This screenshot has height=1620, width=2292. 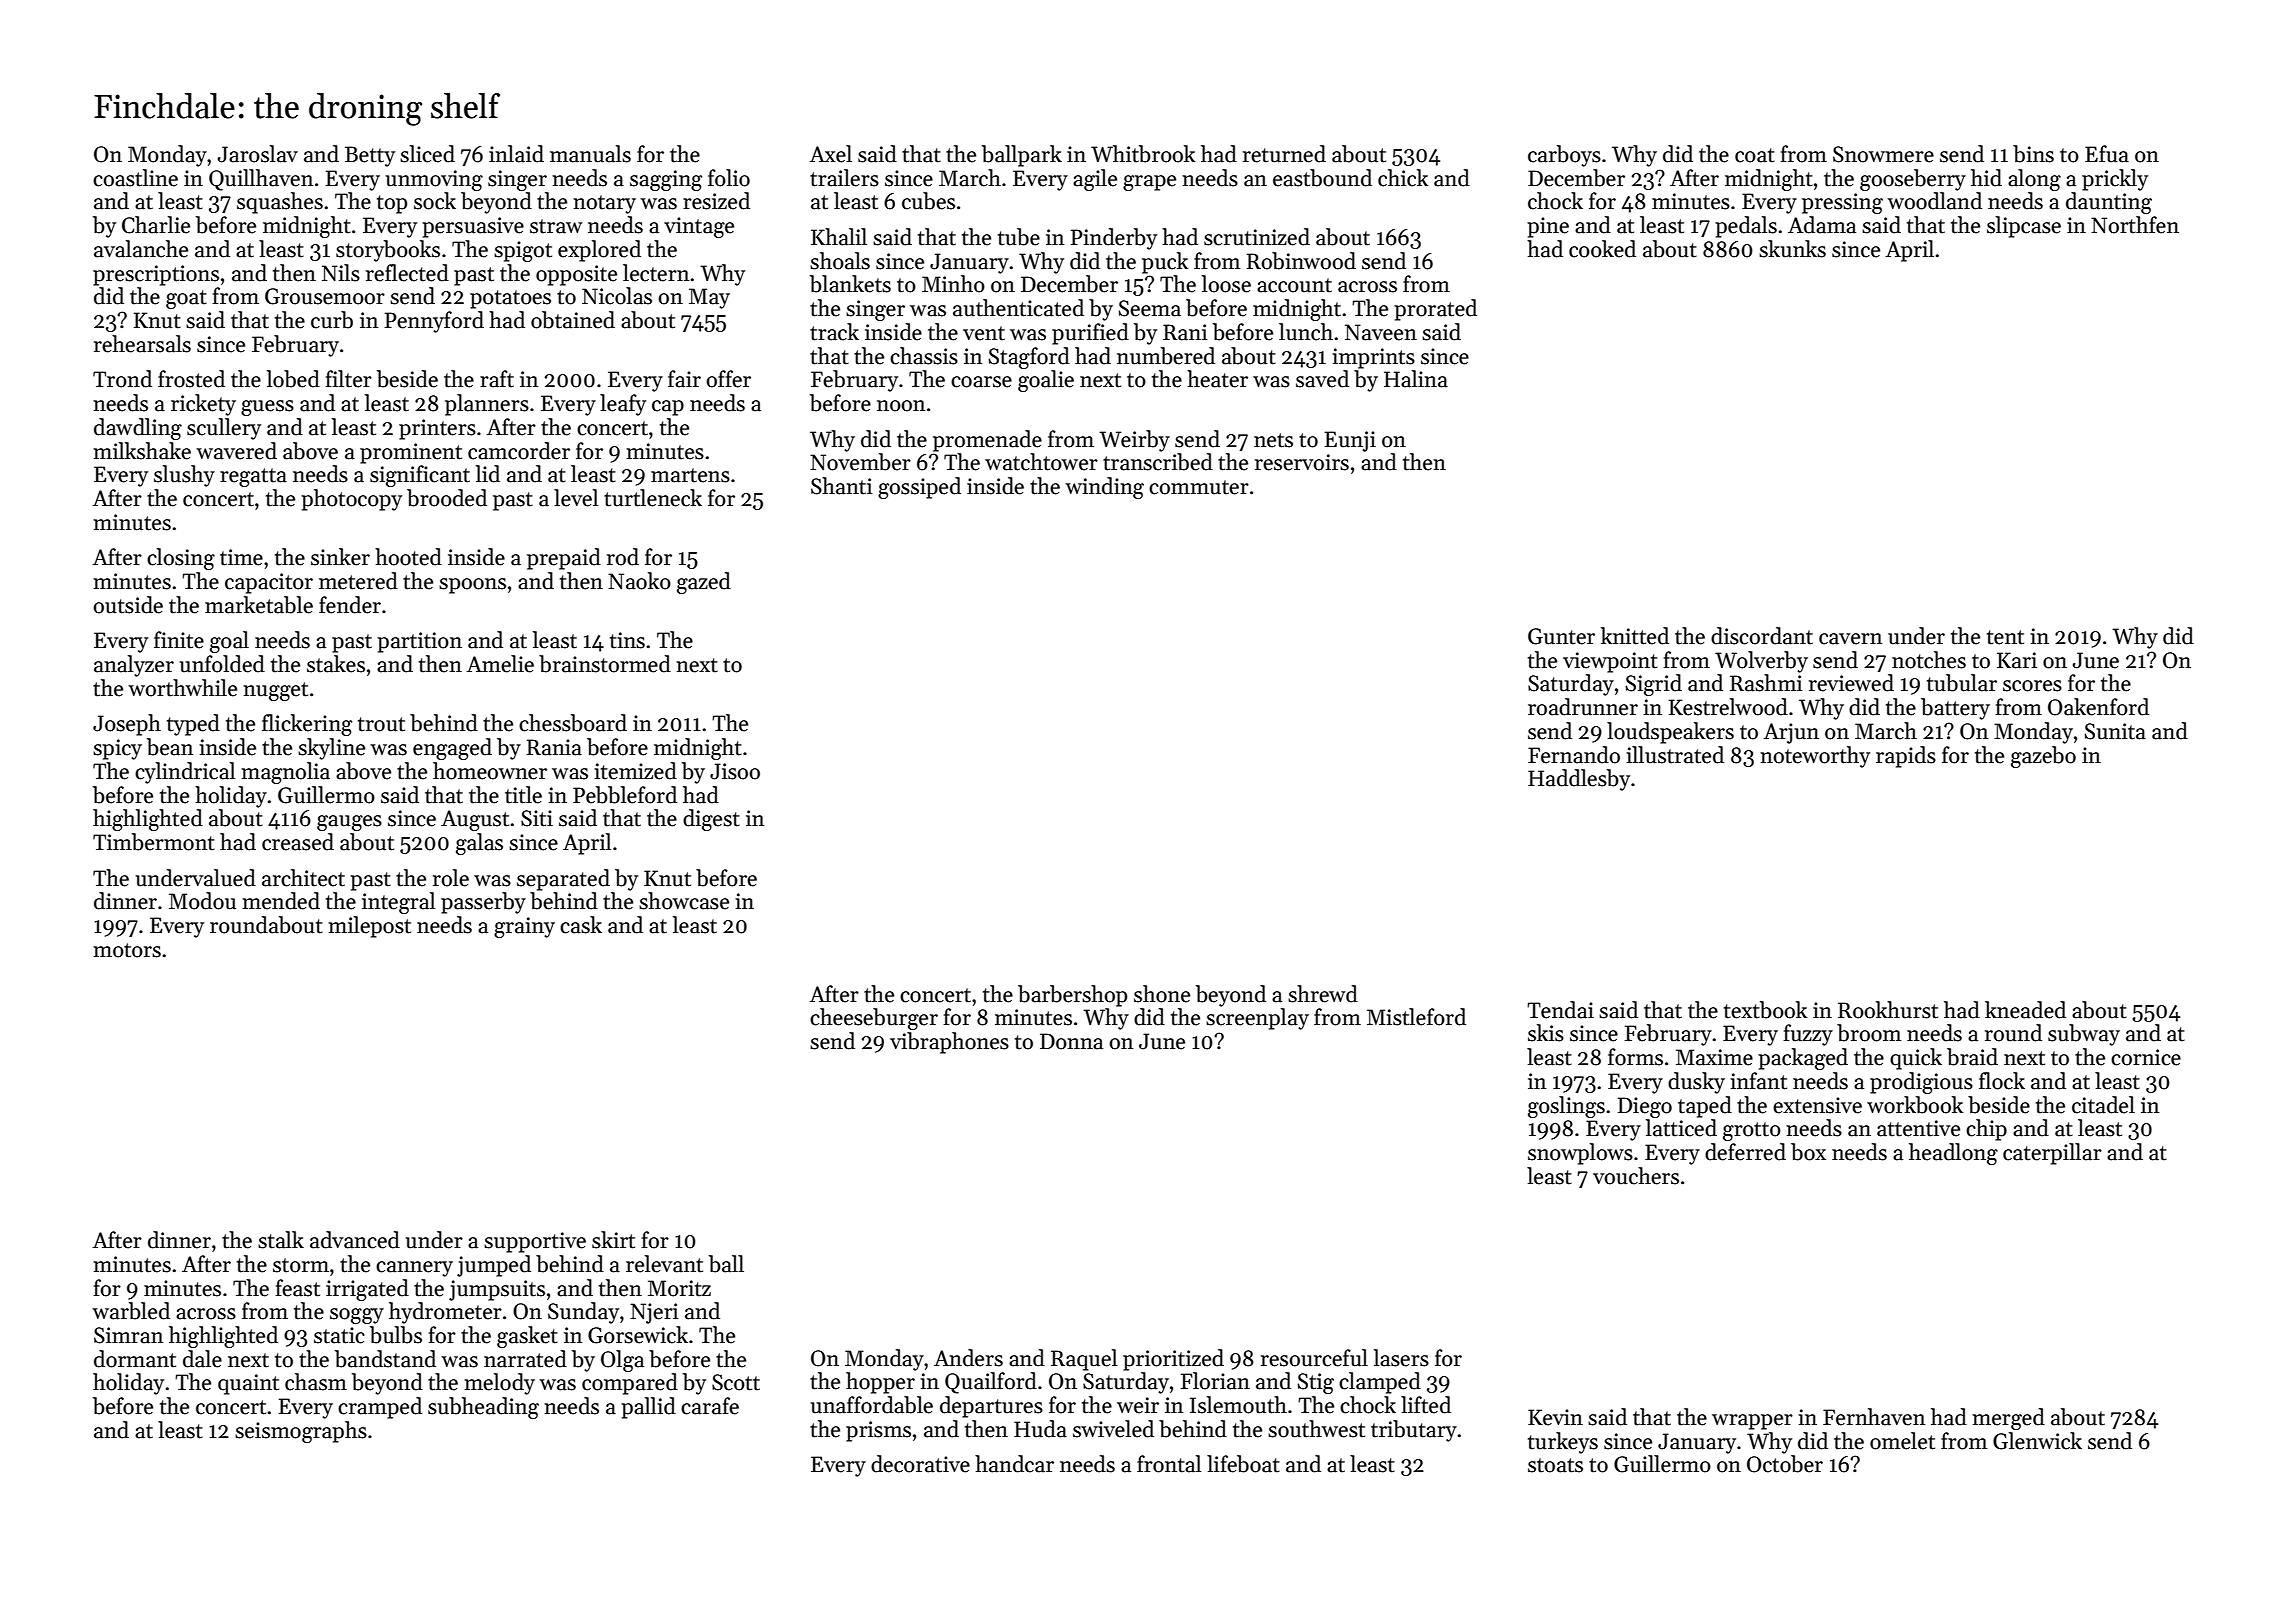 I want to click on Timbermont, so click(x=154, y=842).
